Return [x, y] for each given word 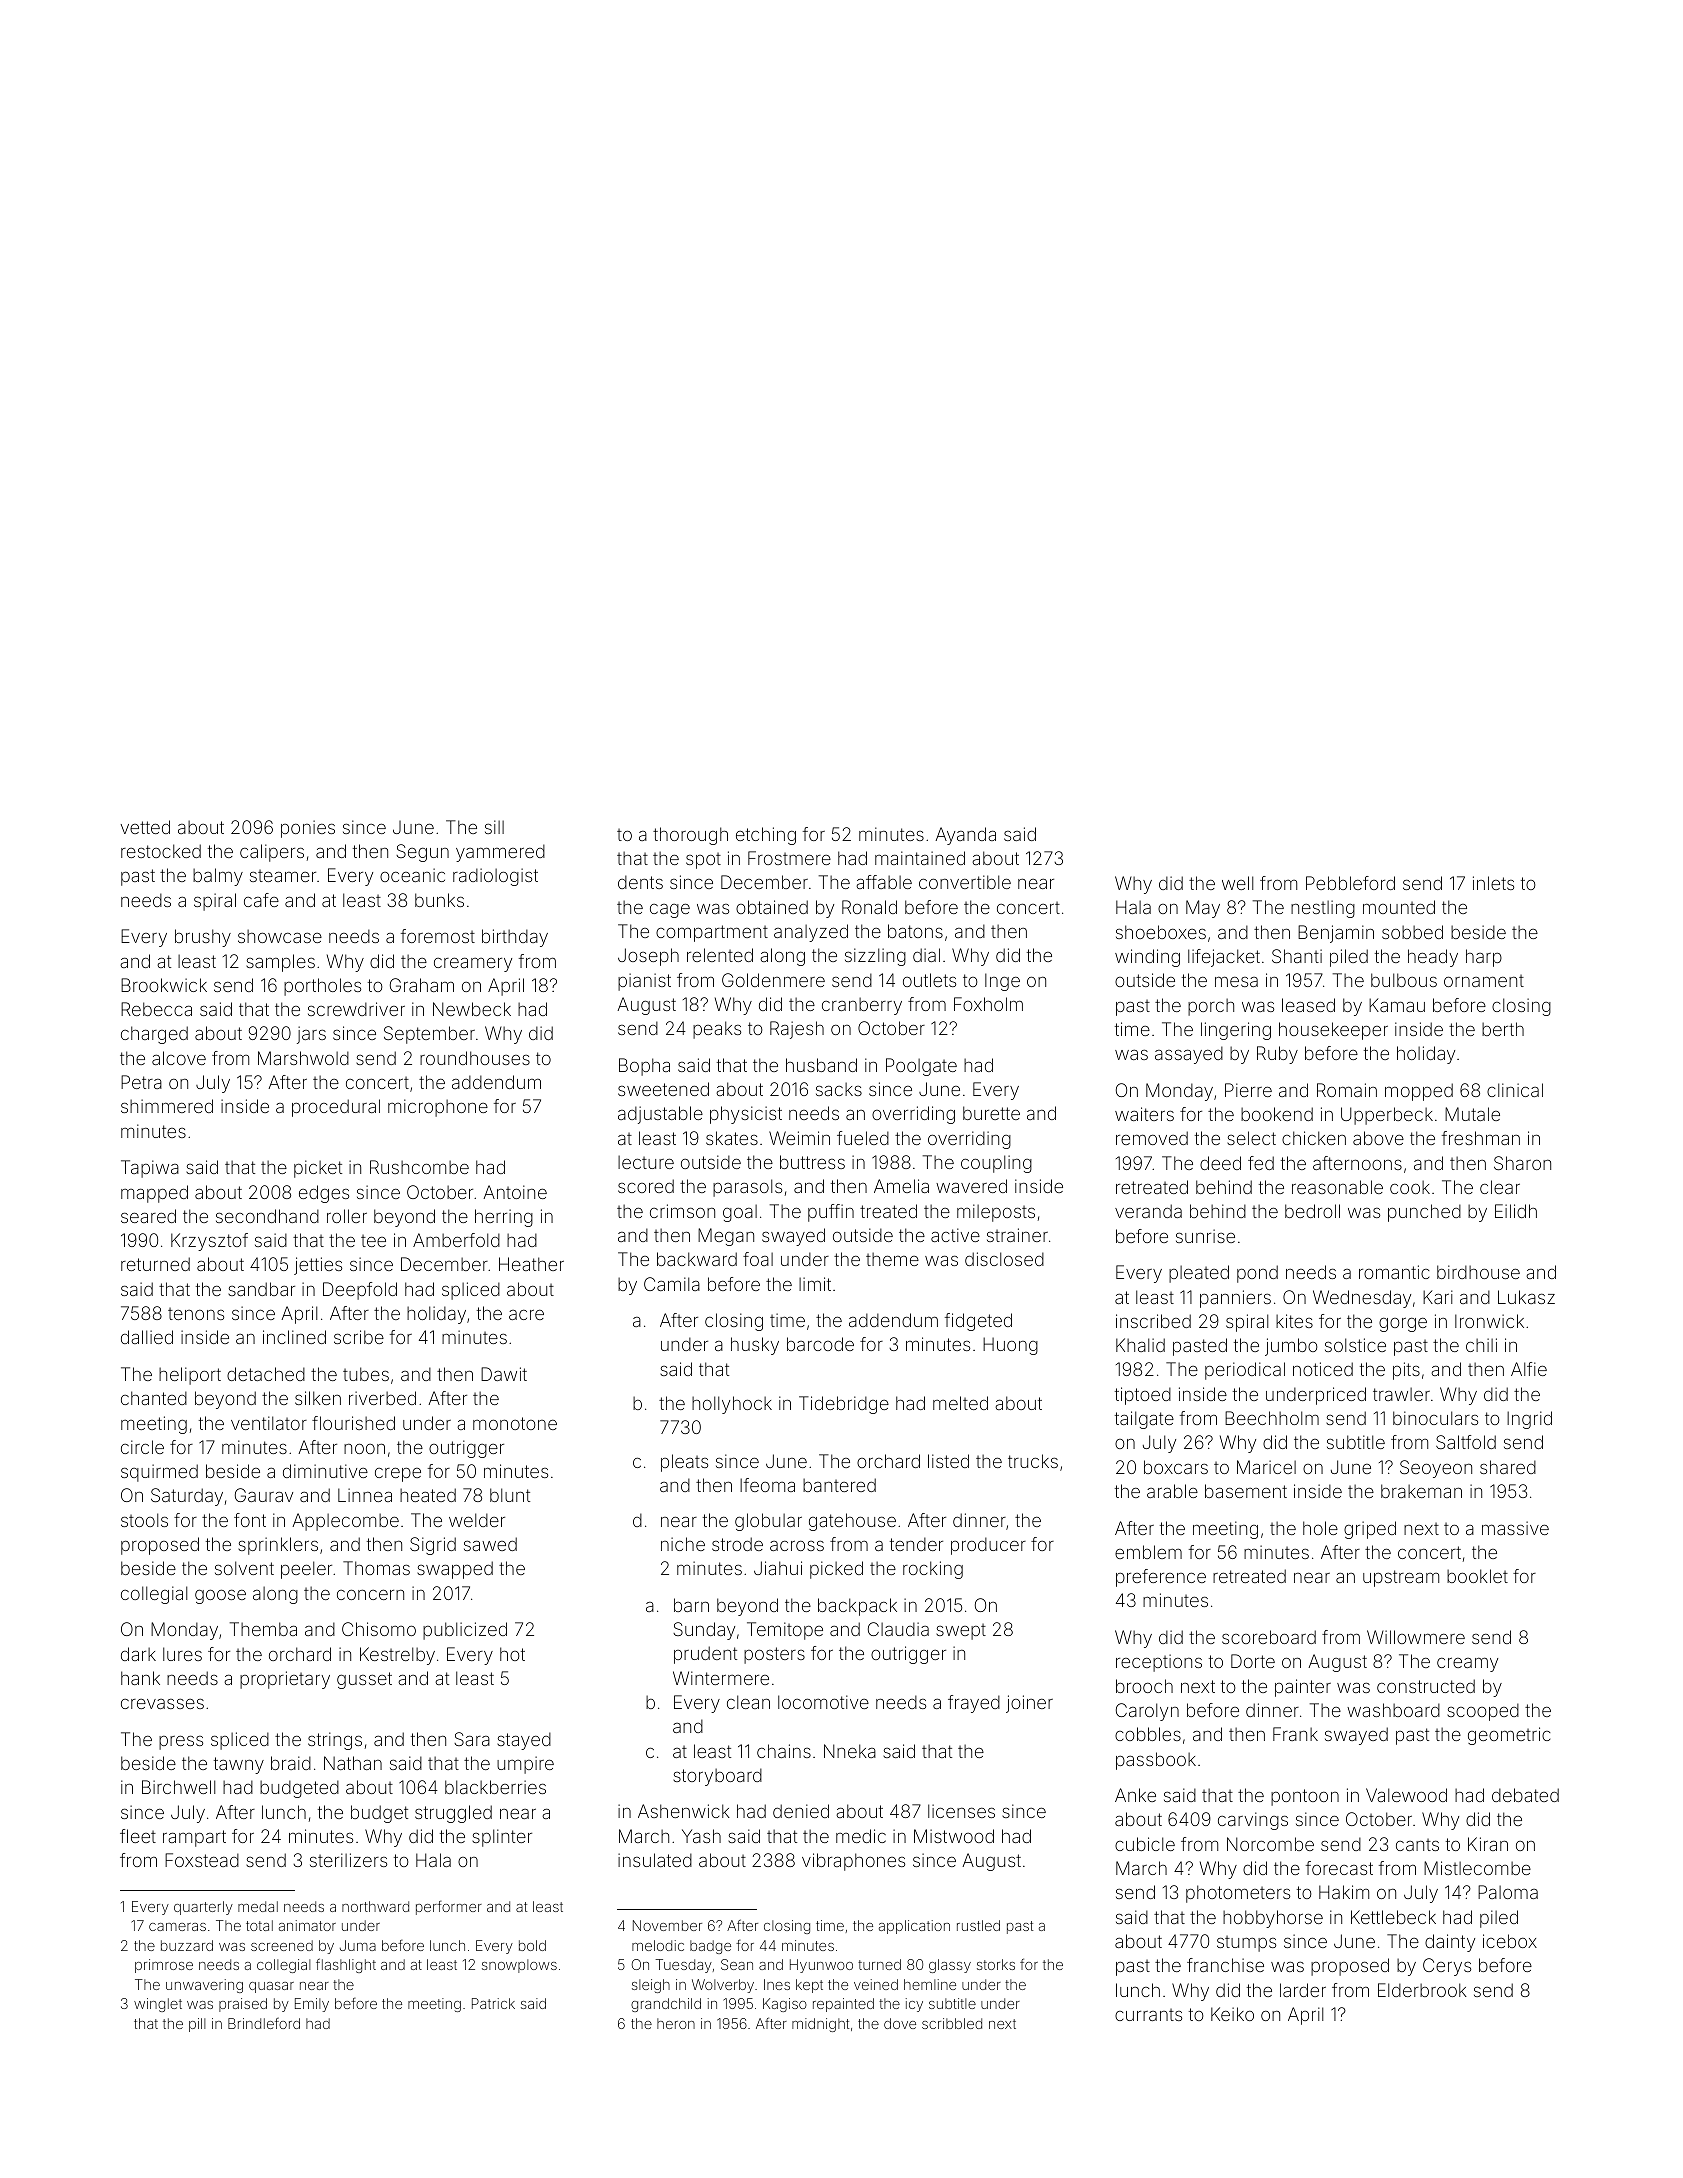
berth [1503, 1029]
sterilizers [348, 1860]
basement [1246, 1491]
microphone [438, 1108]
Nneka [850, 1751]
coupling [996, 1164]
